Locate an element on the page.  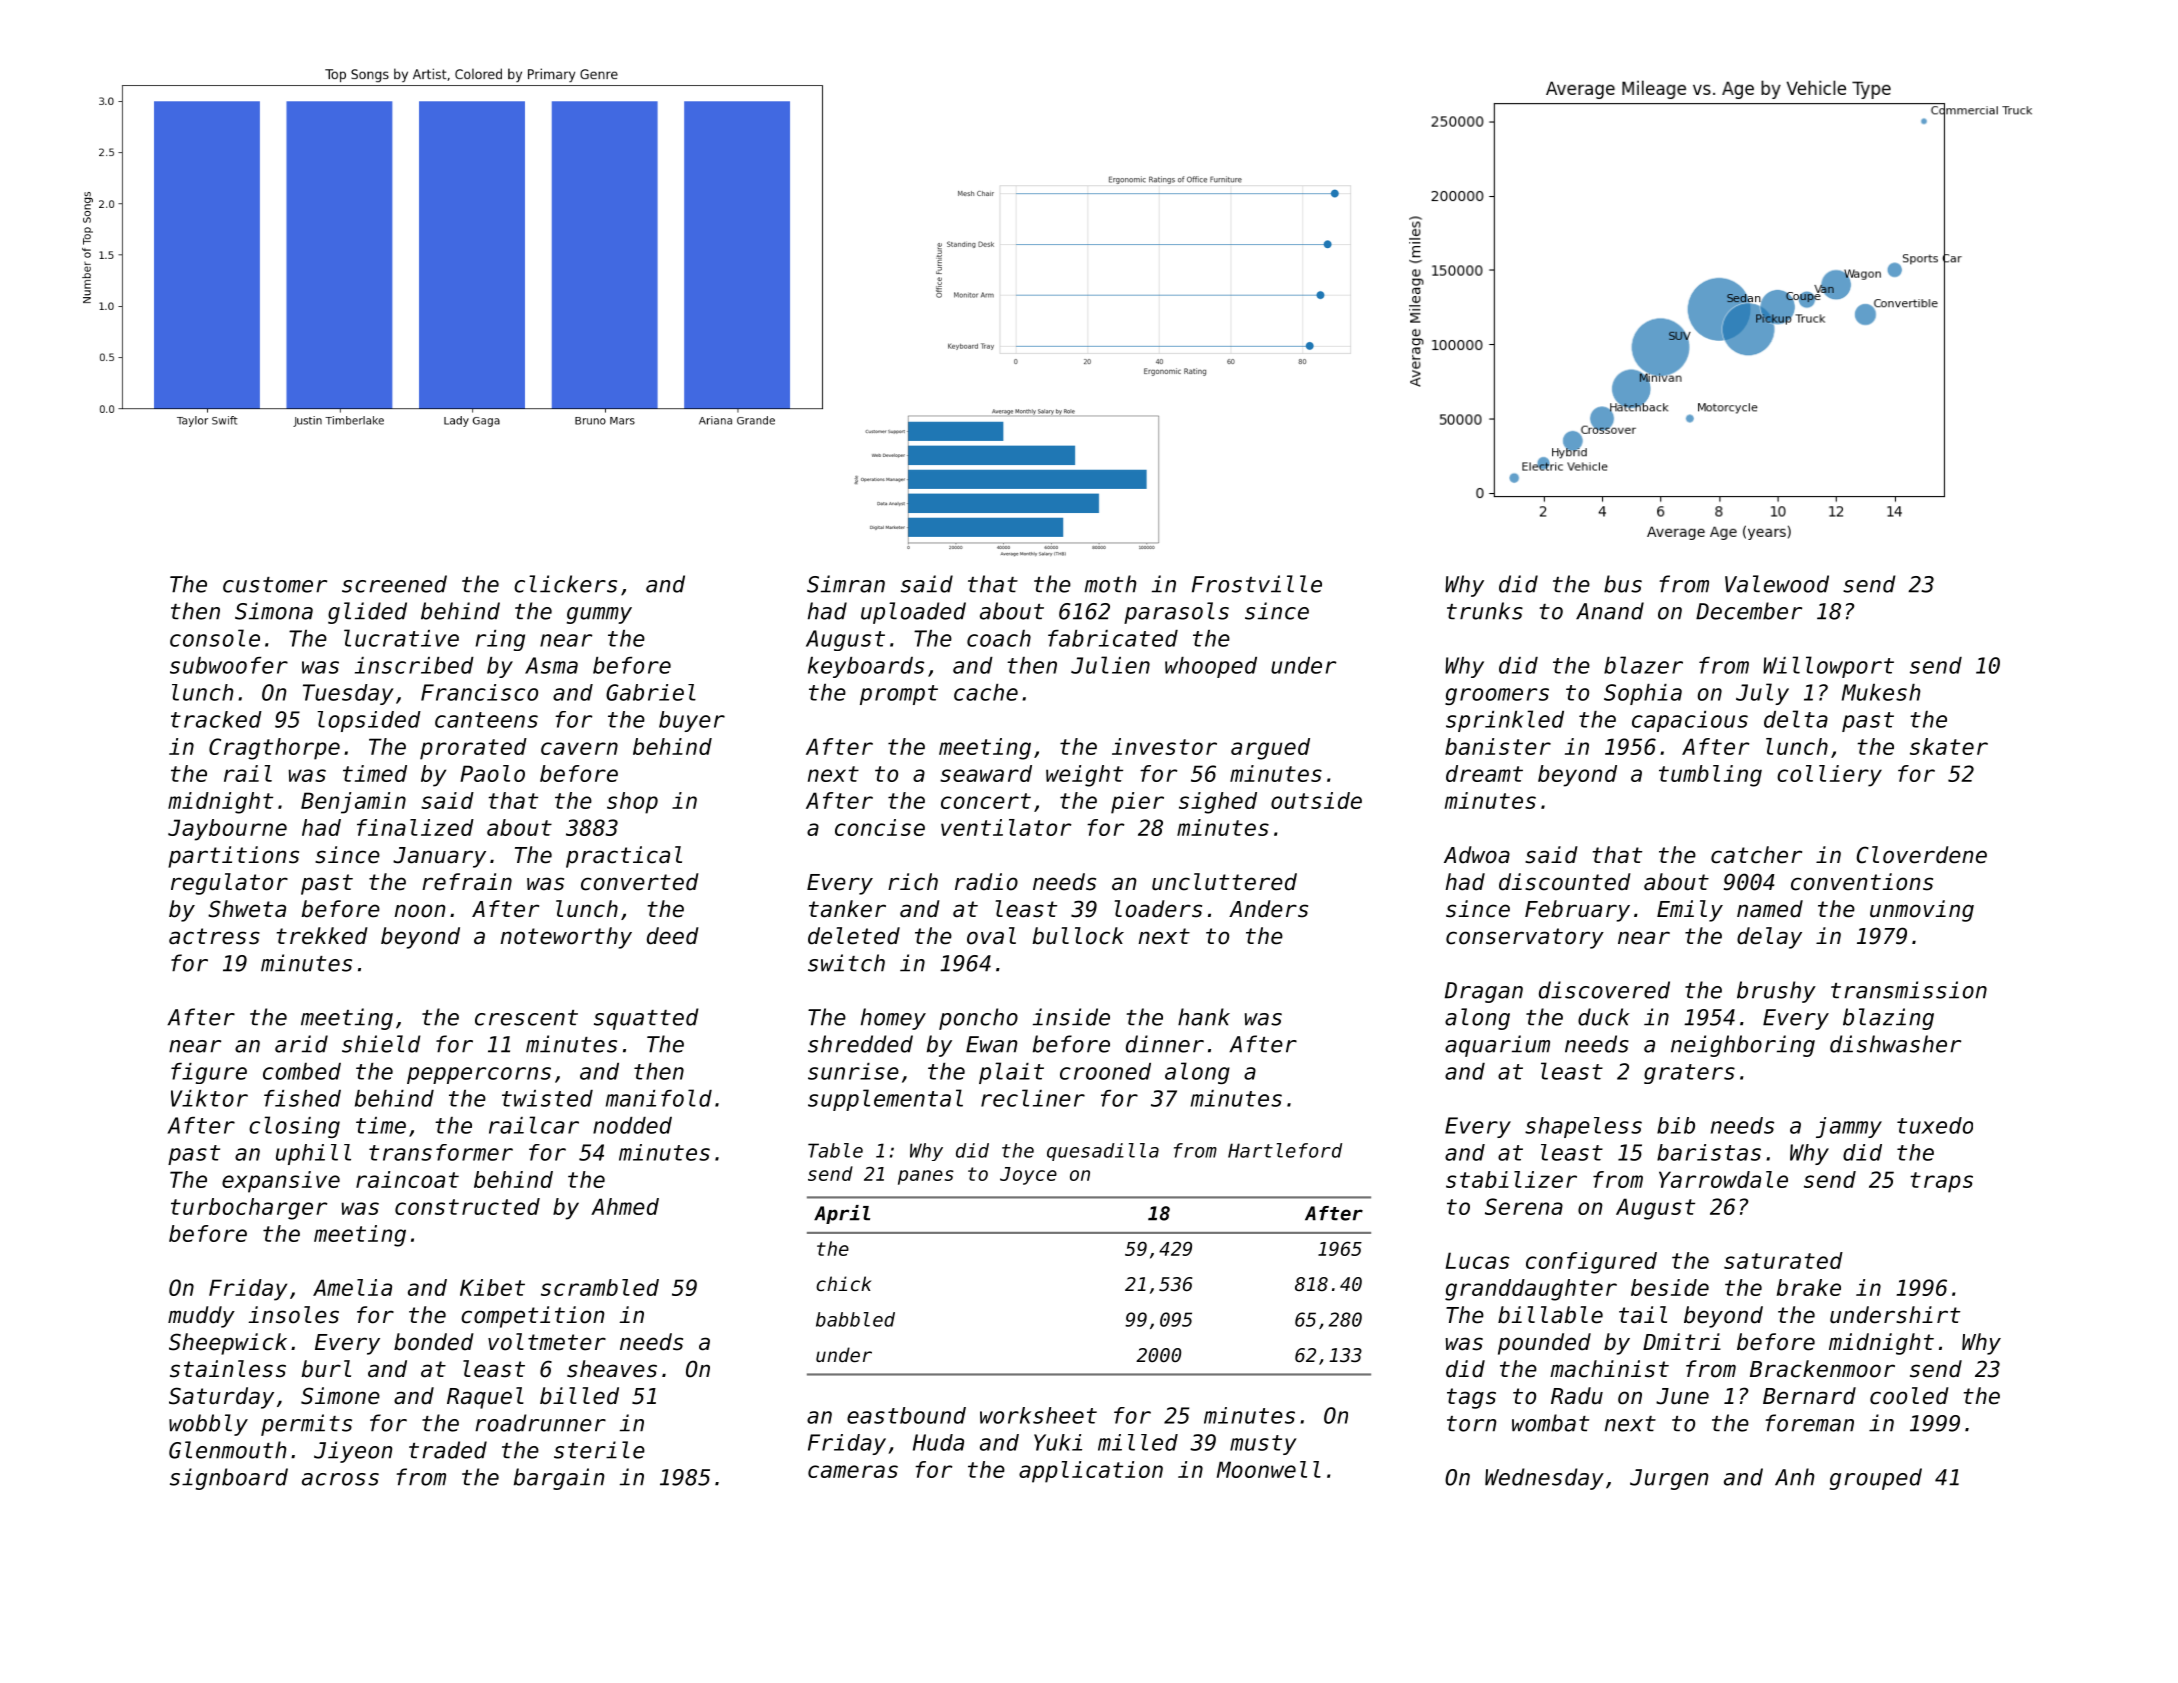
bus is located at coordinates (1623, 584).
